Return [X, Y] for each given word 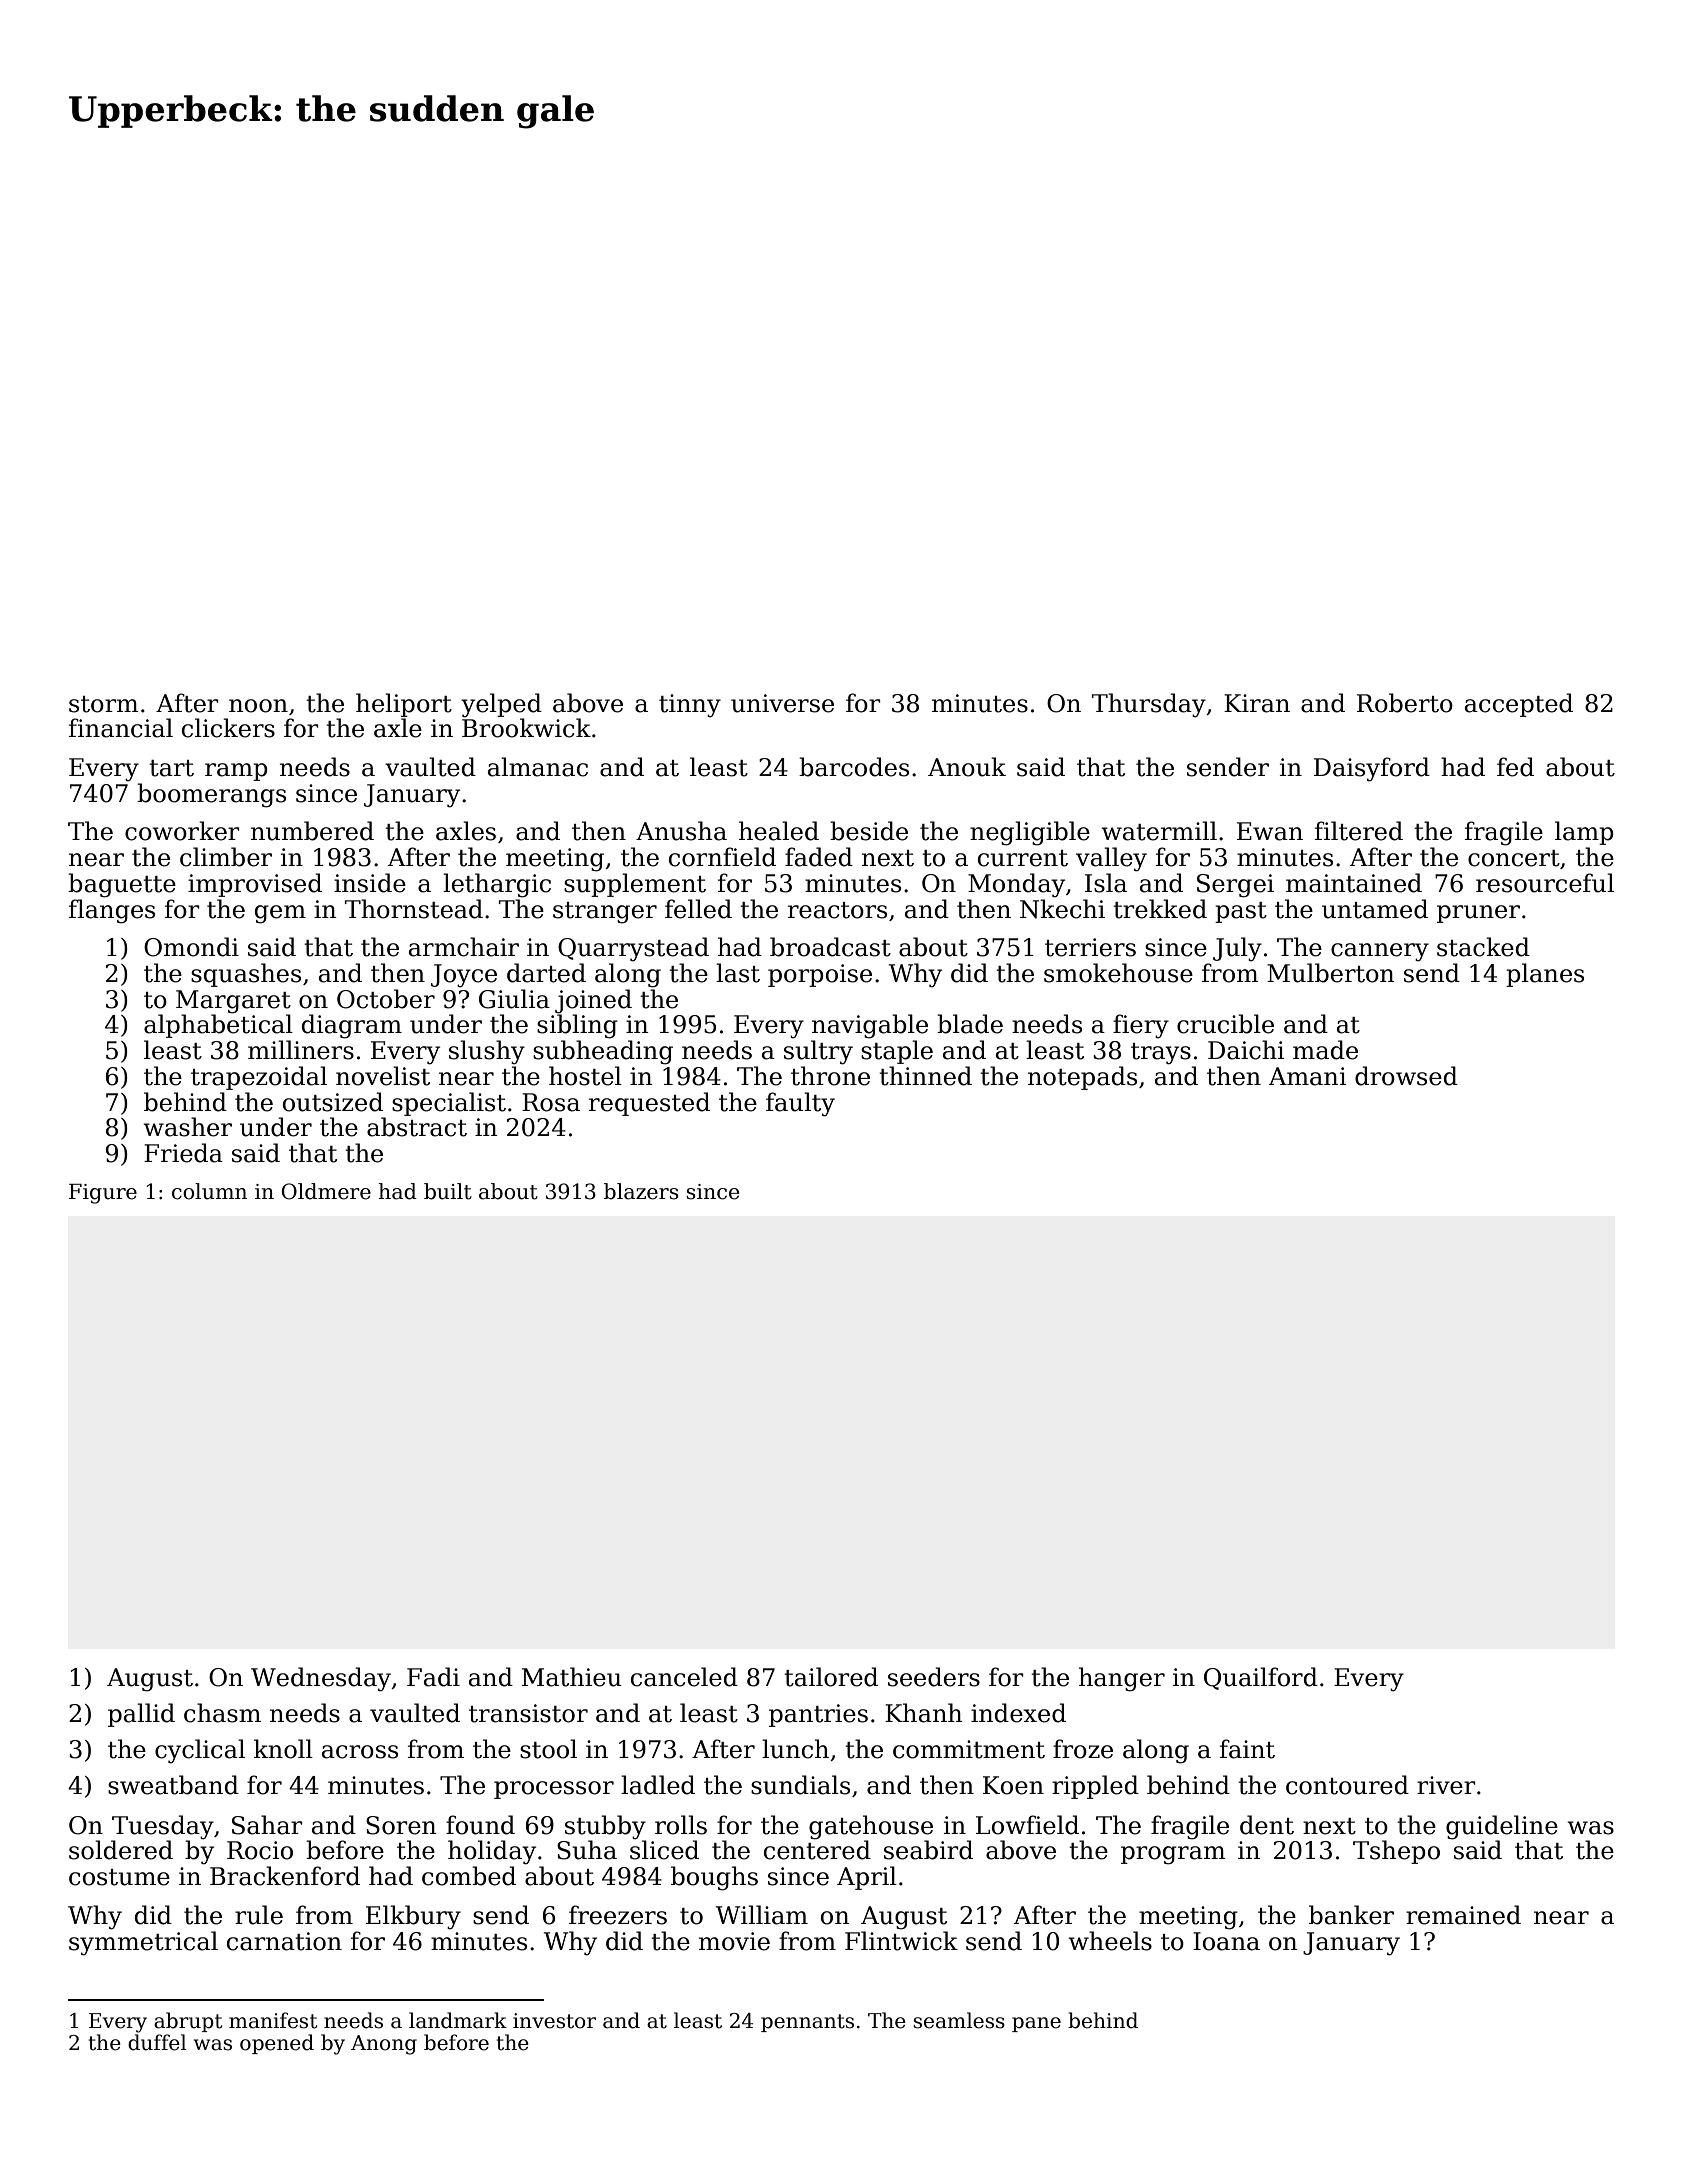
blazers [641, 1191]
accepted [1519, 705]
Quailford [1261, 1678]
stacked [1483, 947]
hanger [1122, 1679]
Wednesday [321, 1679]
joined [593, 1001]
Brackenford [285, 1876]
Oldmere [326, 1191]
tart [171, 768]
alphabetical [218, 1026]
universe [782, 703]
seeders [934, 1677]
